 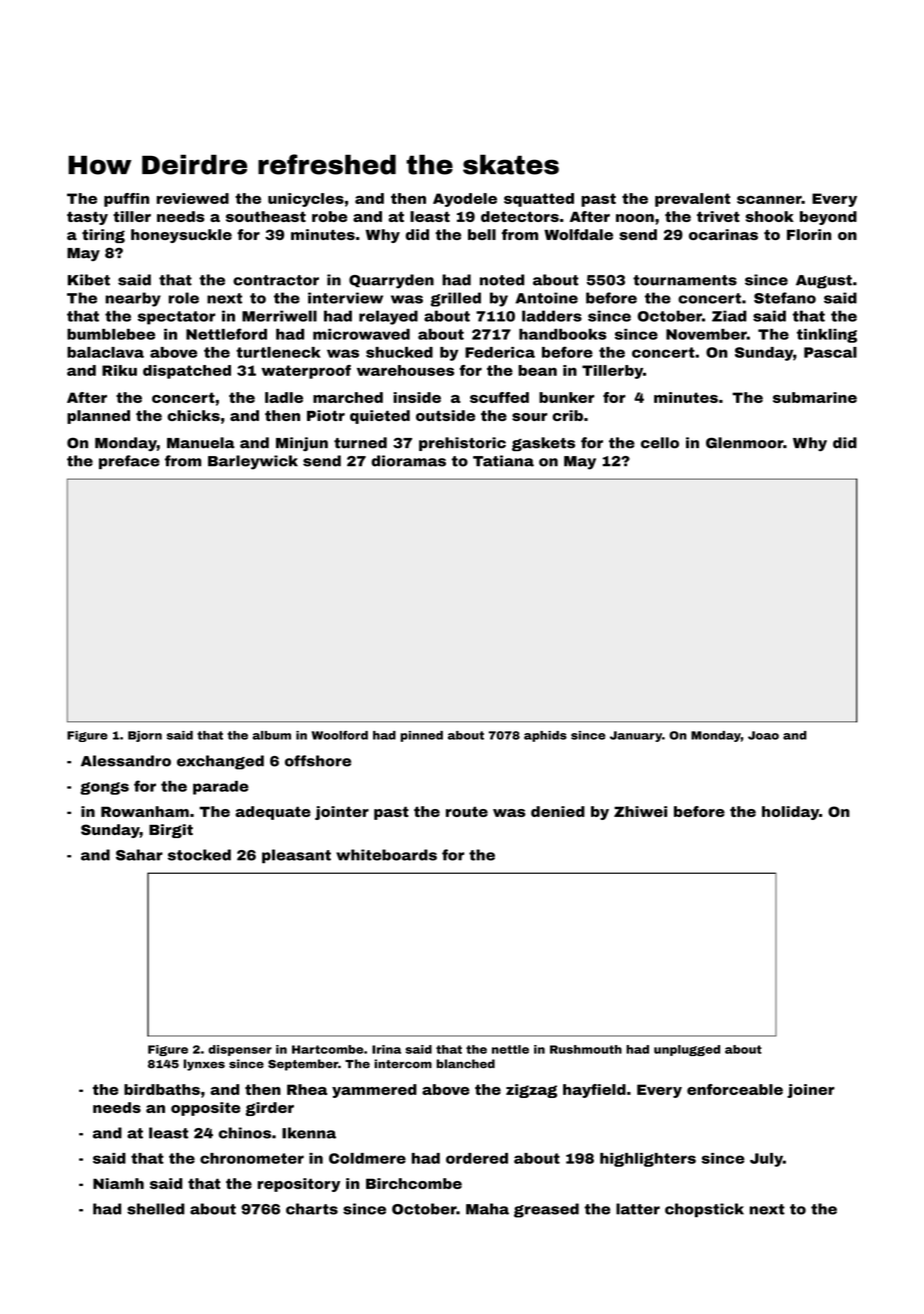 I want to click on Rowanham, so click(x=145, y=811).
